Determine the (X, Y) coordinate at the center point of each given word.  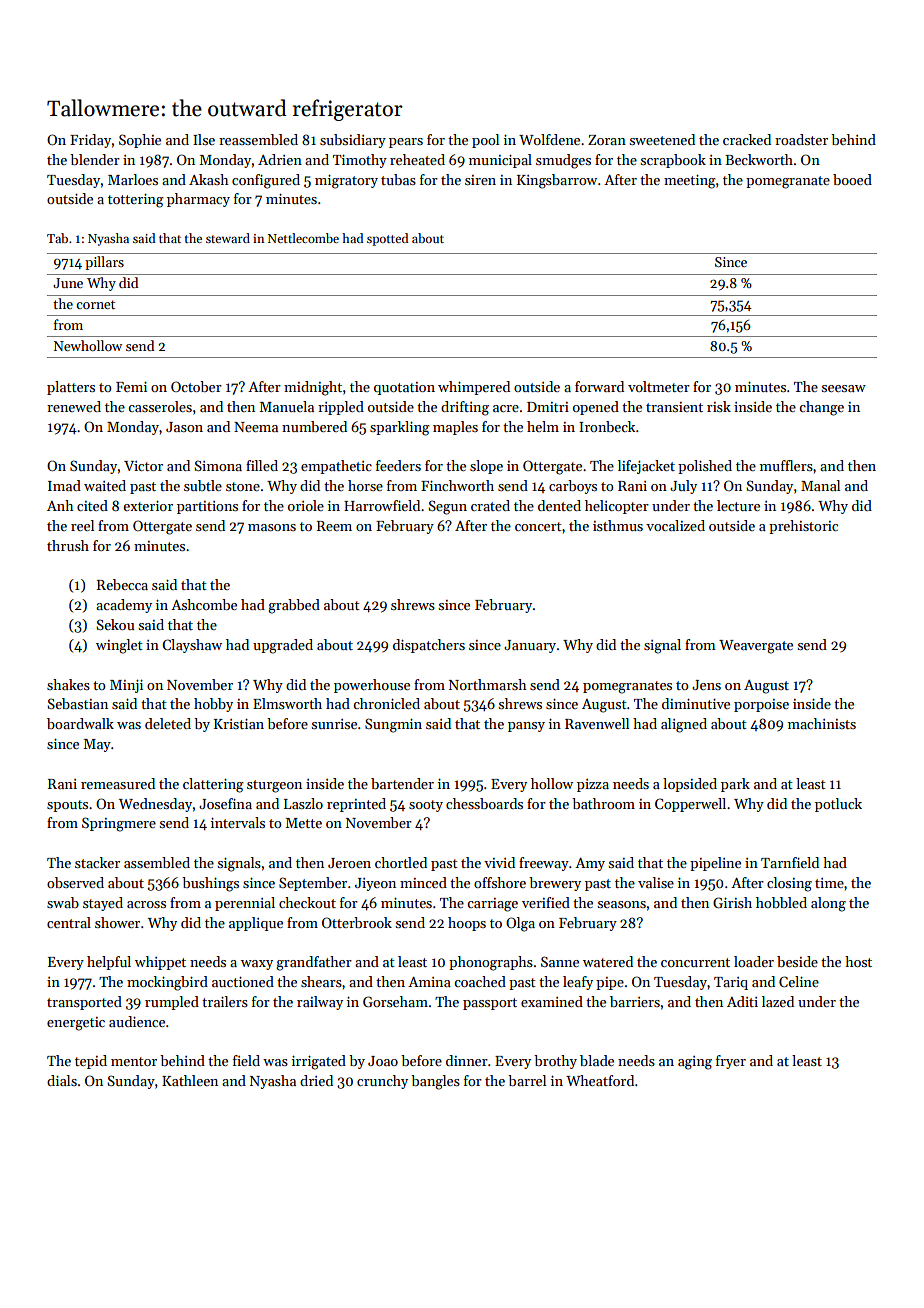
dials (62, 1080)
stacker (97, 862)
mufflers (786, 465)
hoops (467, 924)
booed (852, 179)
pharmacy (198, 200)
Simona (218, 465)
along (828, 904)
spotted (387, 239)
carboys (573, 487)
